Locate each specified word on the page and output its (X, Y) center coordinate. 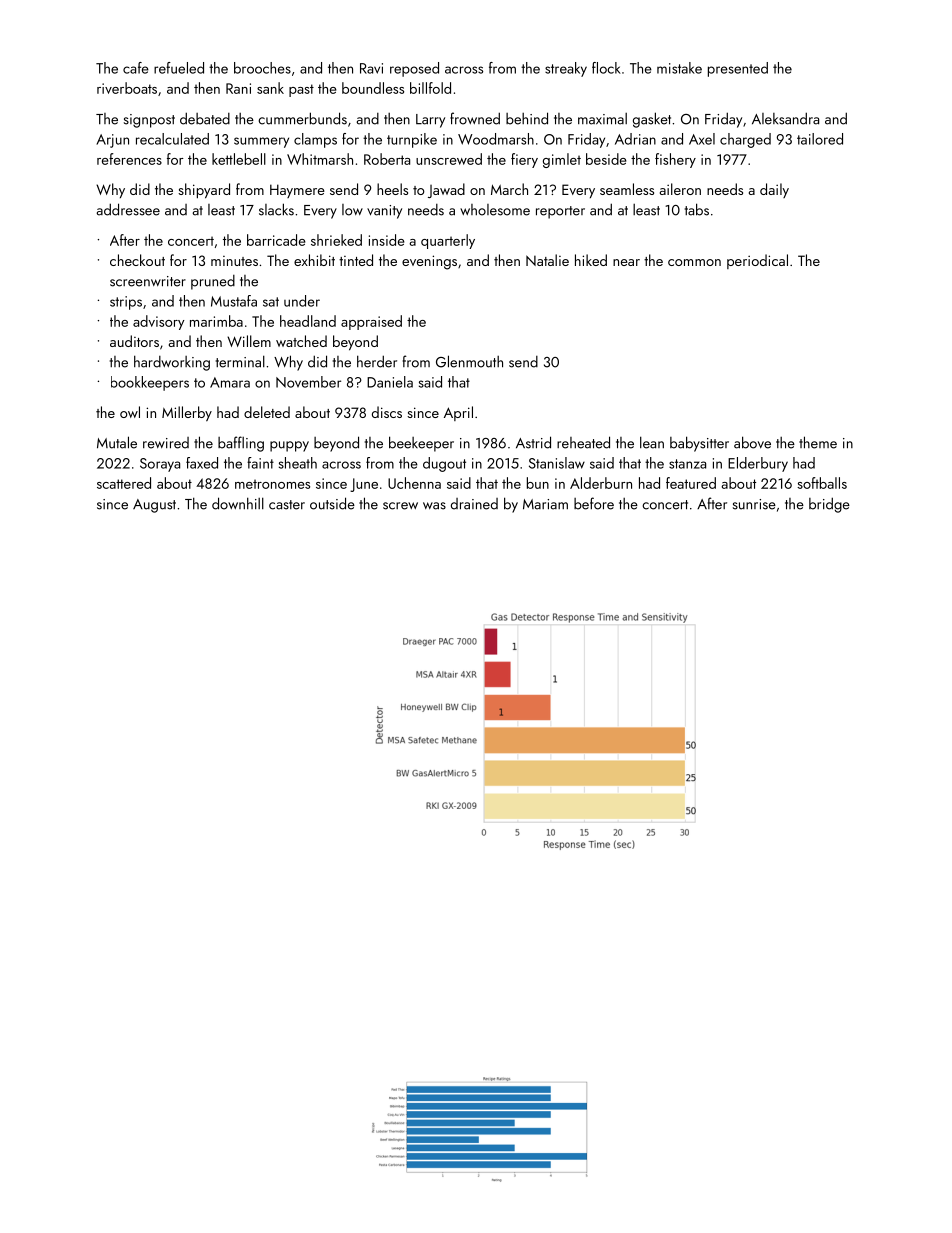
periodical (757, 261)
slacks (276, 209)
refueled (179, 68)
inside (387, 240)
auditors (134, 341)
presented (738, 69)
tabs (697, 209)
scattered (124, 483)
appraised (371, 322)
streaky (566, 69)
